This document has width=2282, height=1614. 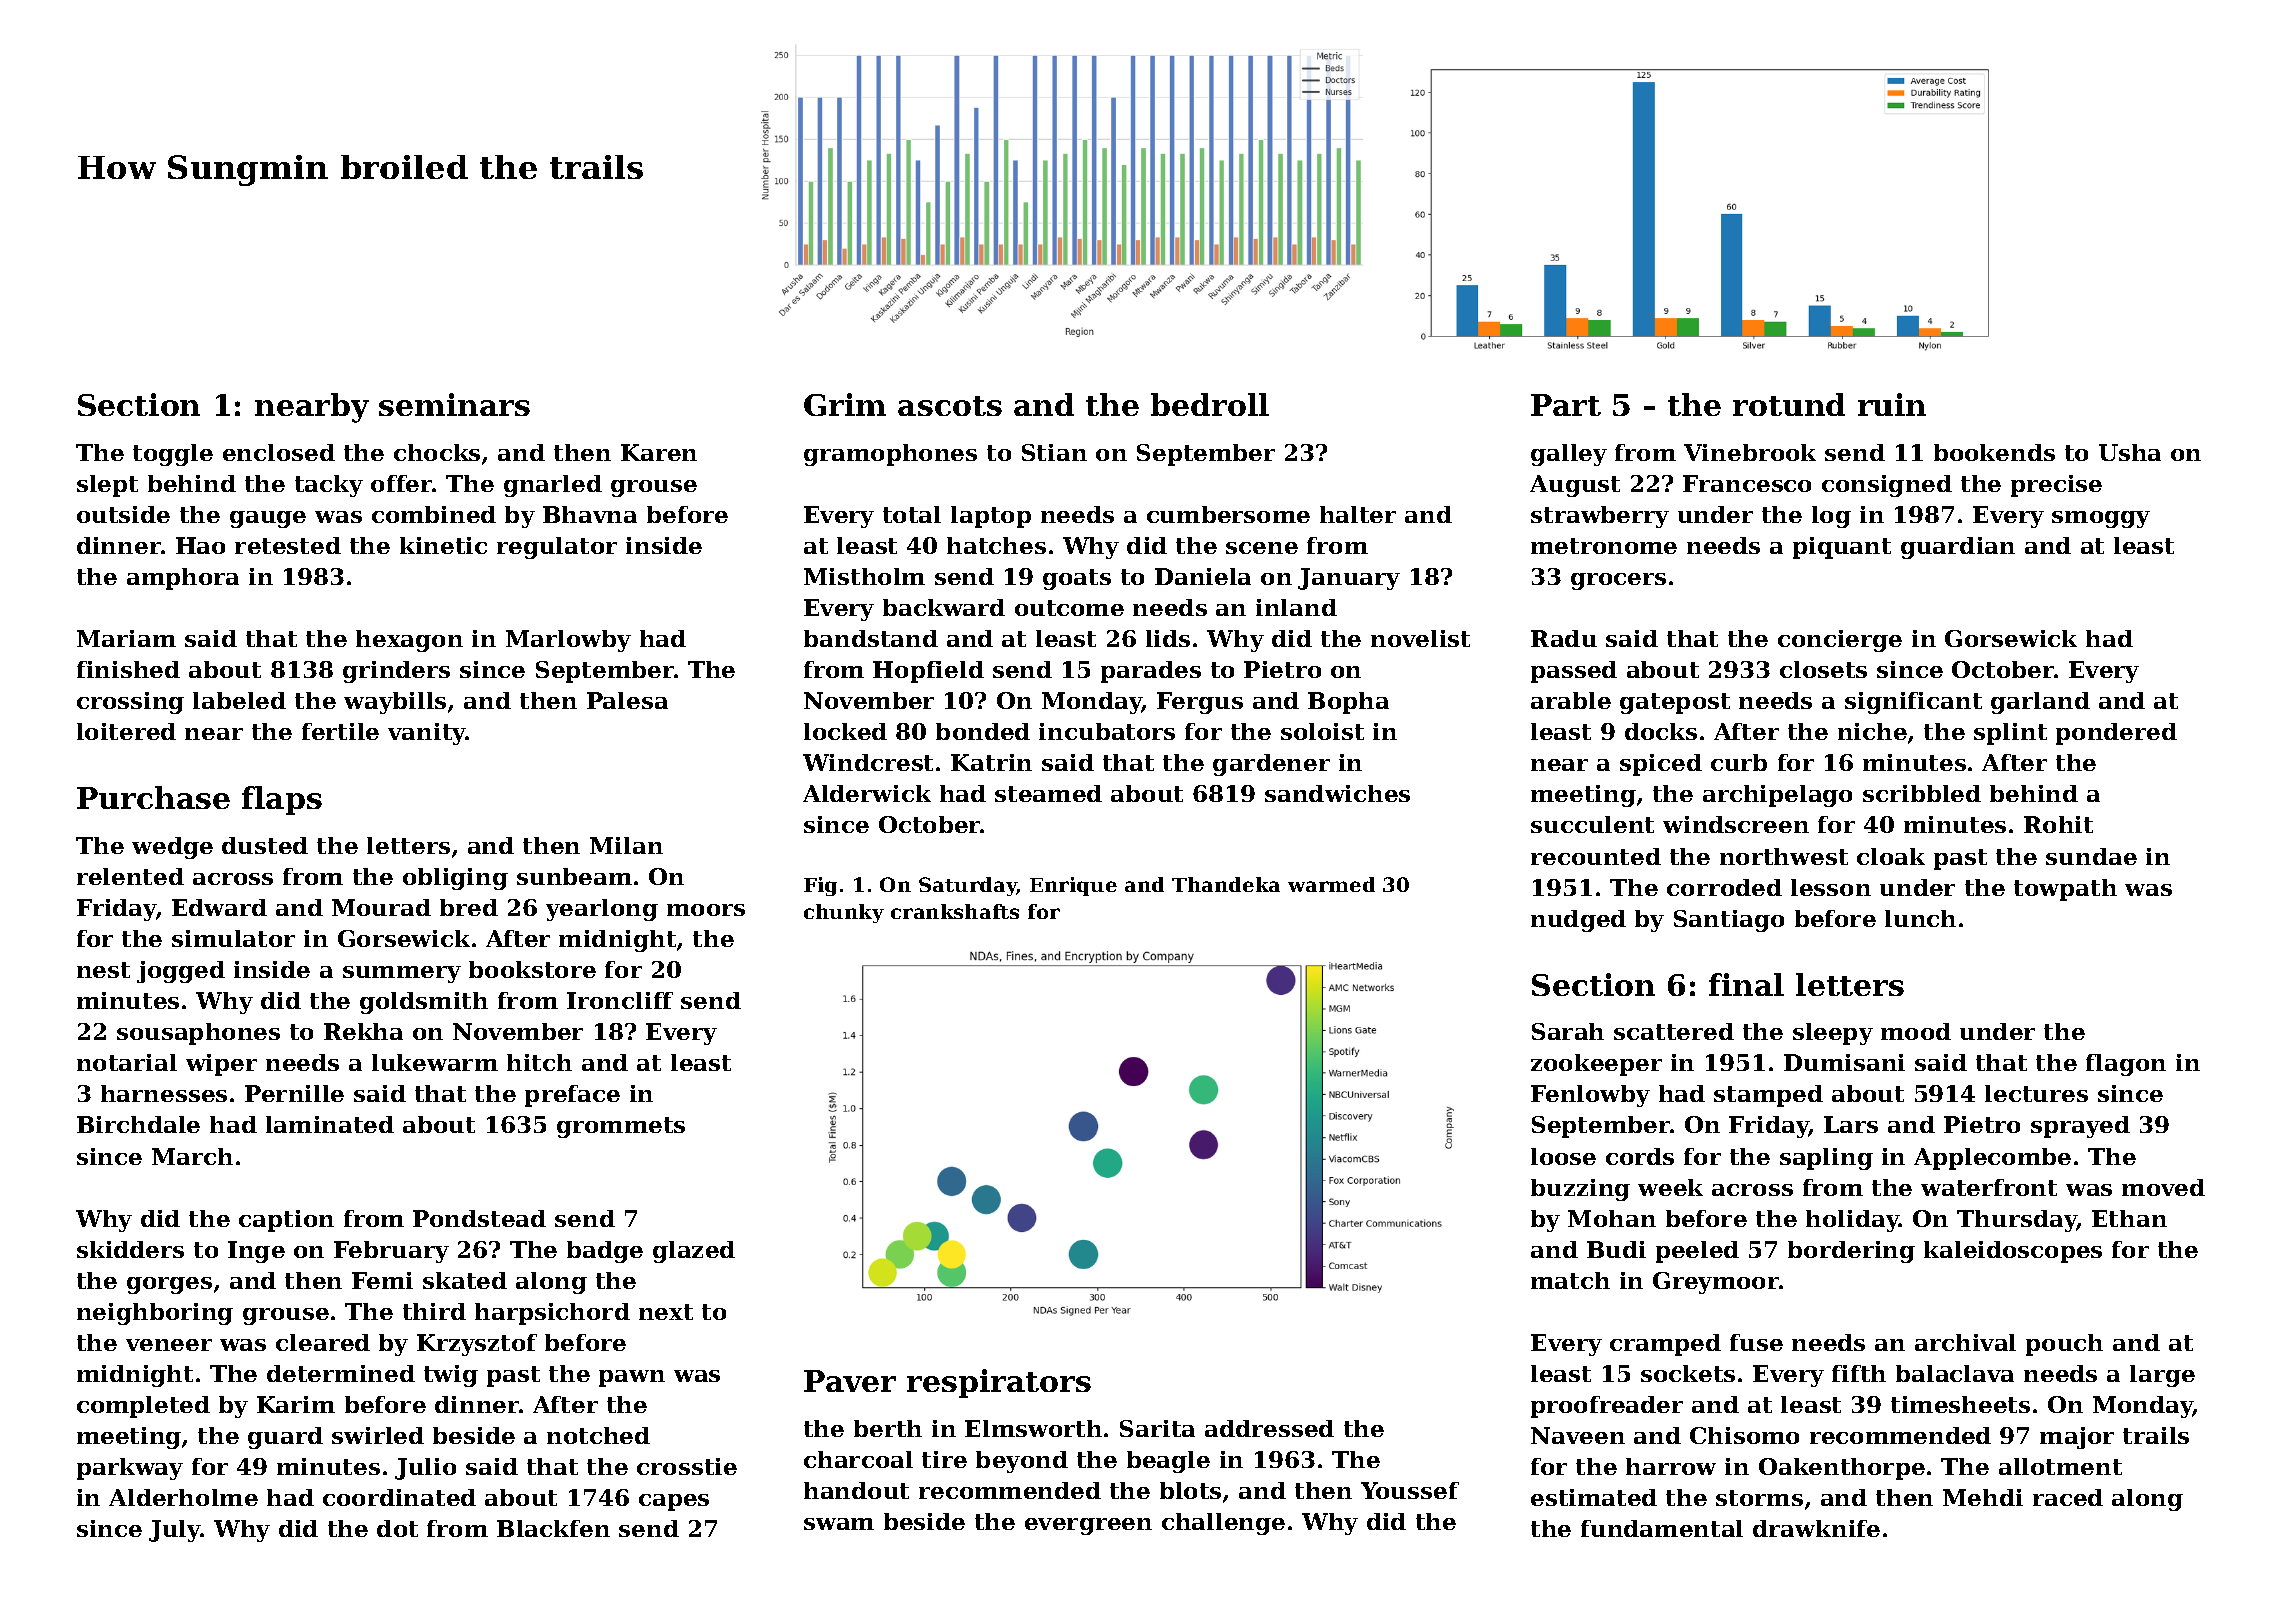 I want to click on warmed, so click(x=1331, y=884).
